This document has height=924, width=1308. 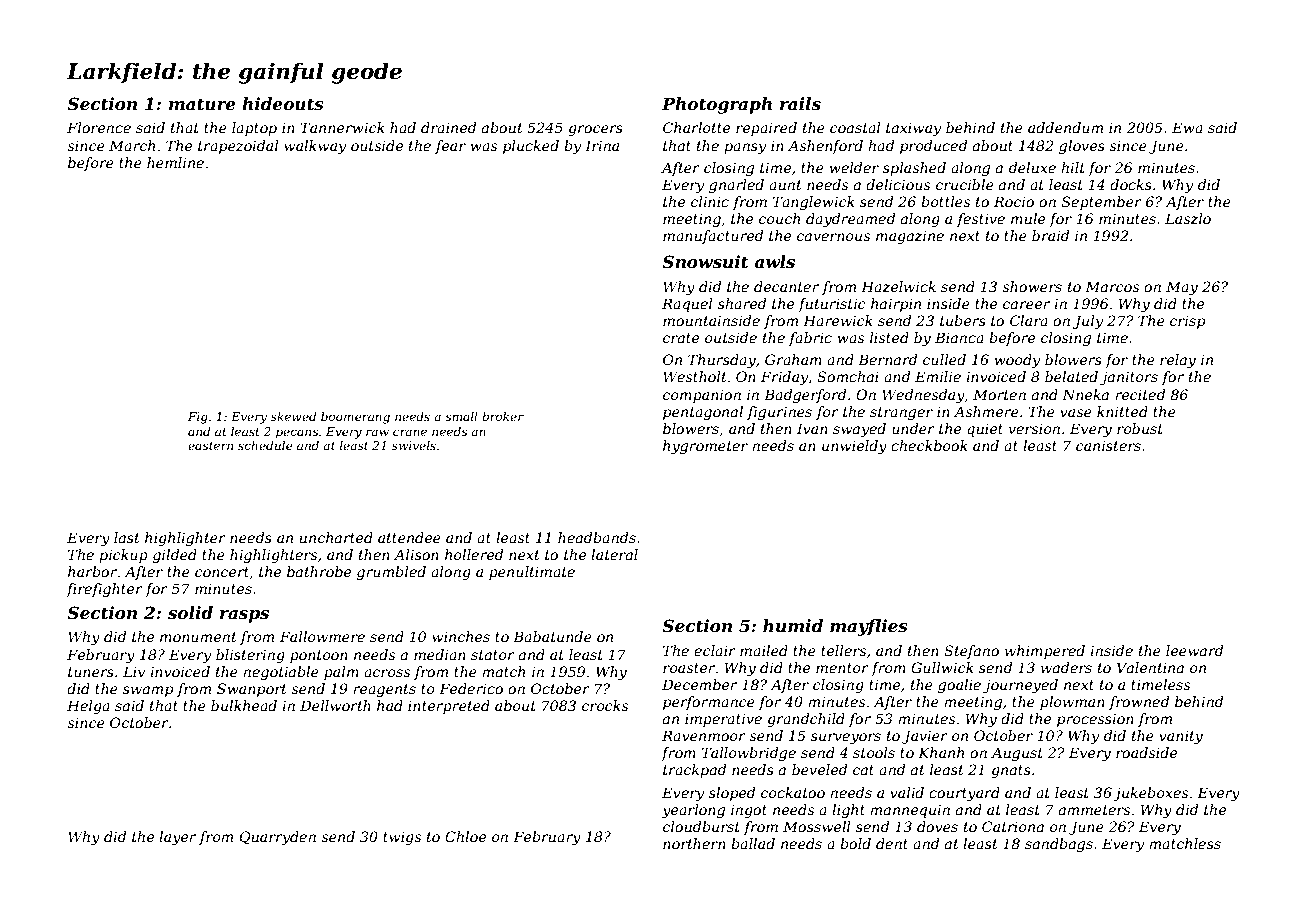 What do you see at coordinates (704, 735) in the document?
I see `Ravenmoor` at bounding box center [704, 735].
